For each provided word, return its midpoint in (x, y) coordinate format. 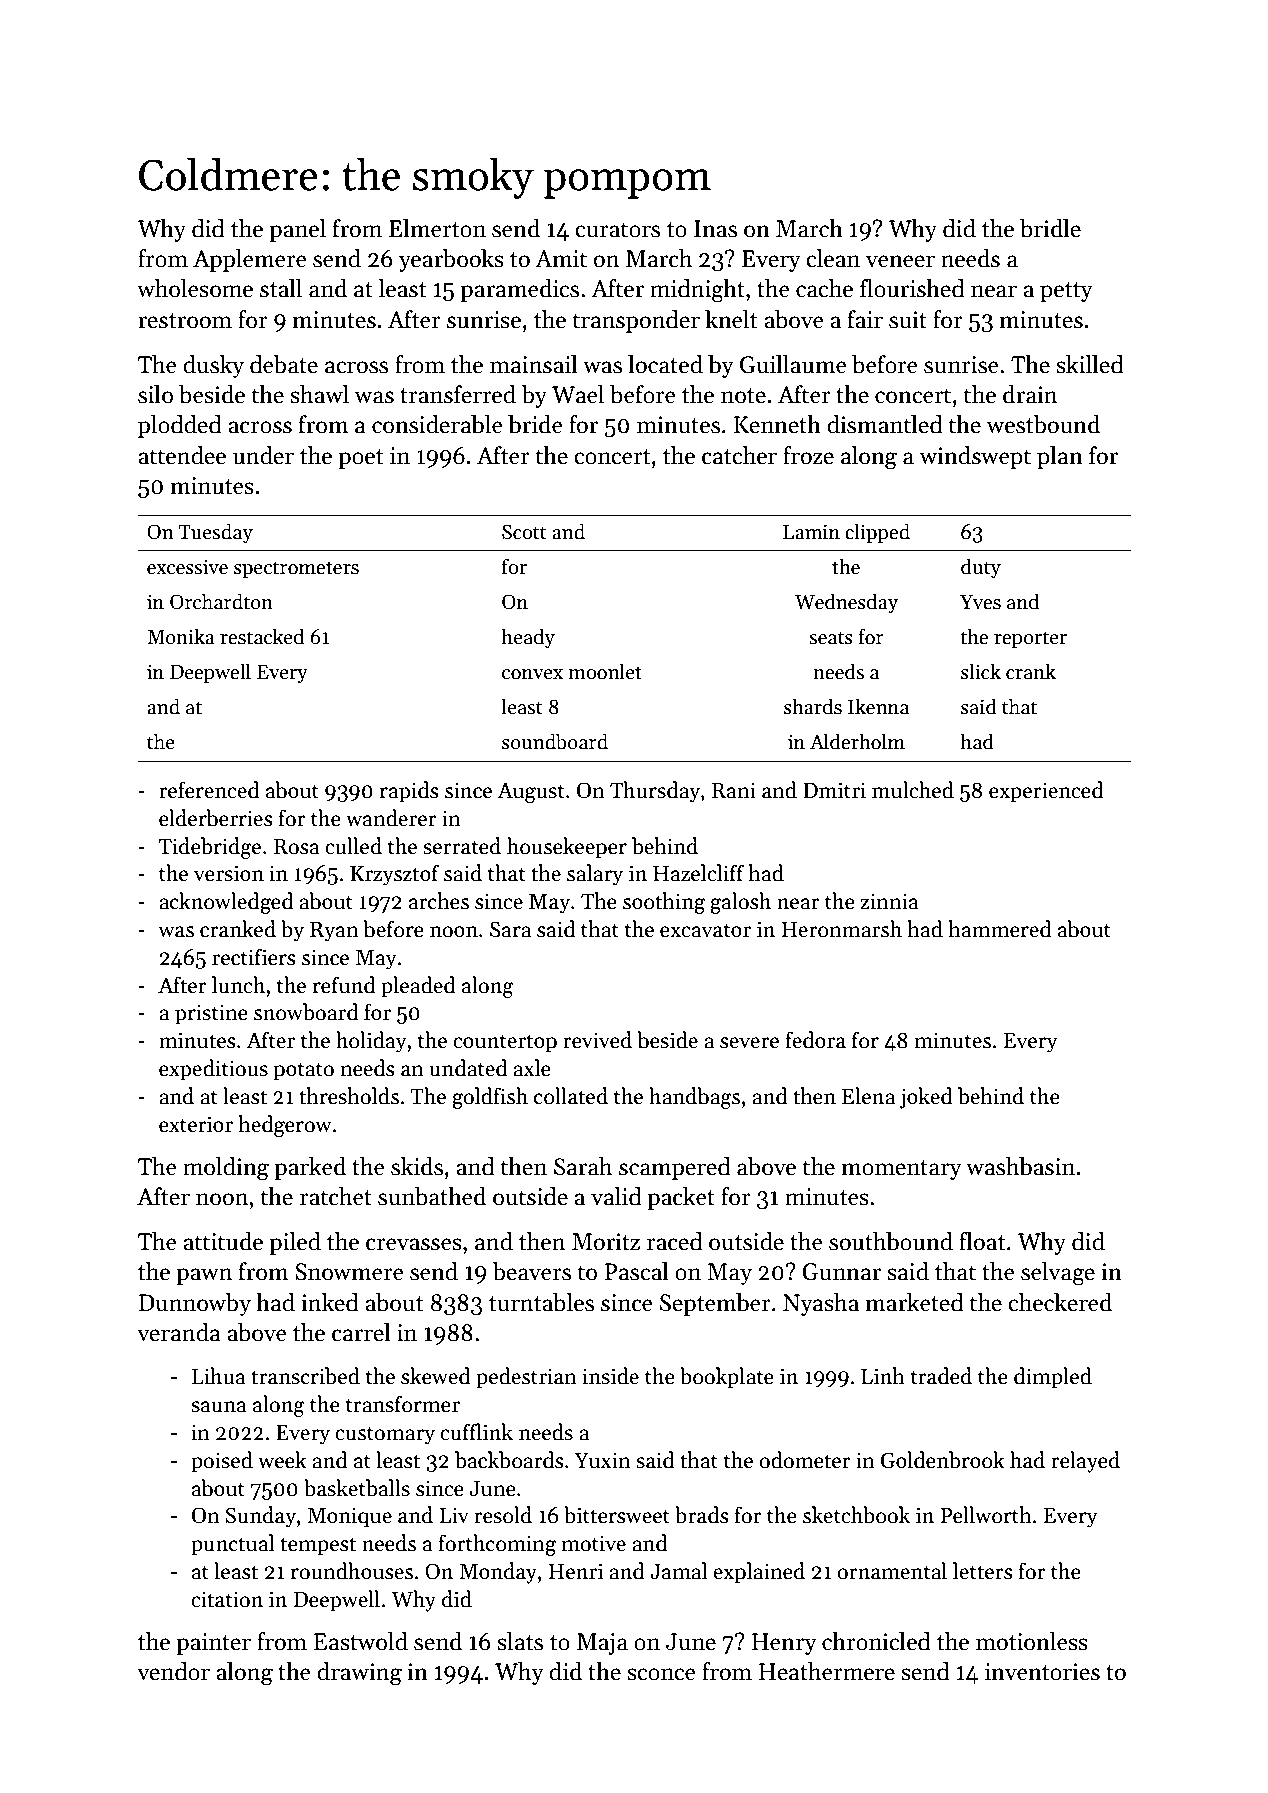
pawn (204, 1276)
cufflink (476, 1432)
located (665, 364)
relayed (1085, 1462)
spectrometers (296, 569)
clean (833, 258)
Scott (524, 532)
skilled (1090, 364)
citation (227, 1599)
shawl (319, 394)
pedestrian (526, 1378)
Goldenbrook (943, 1460)
